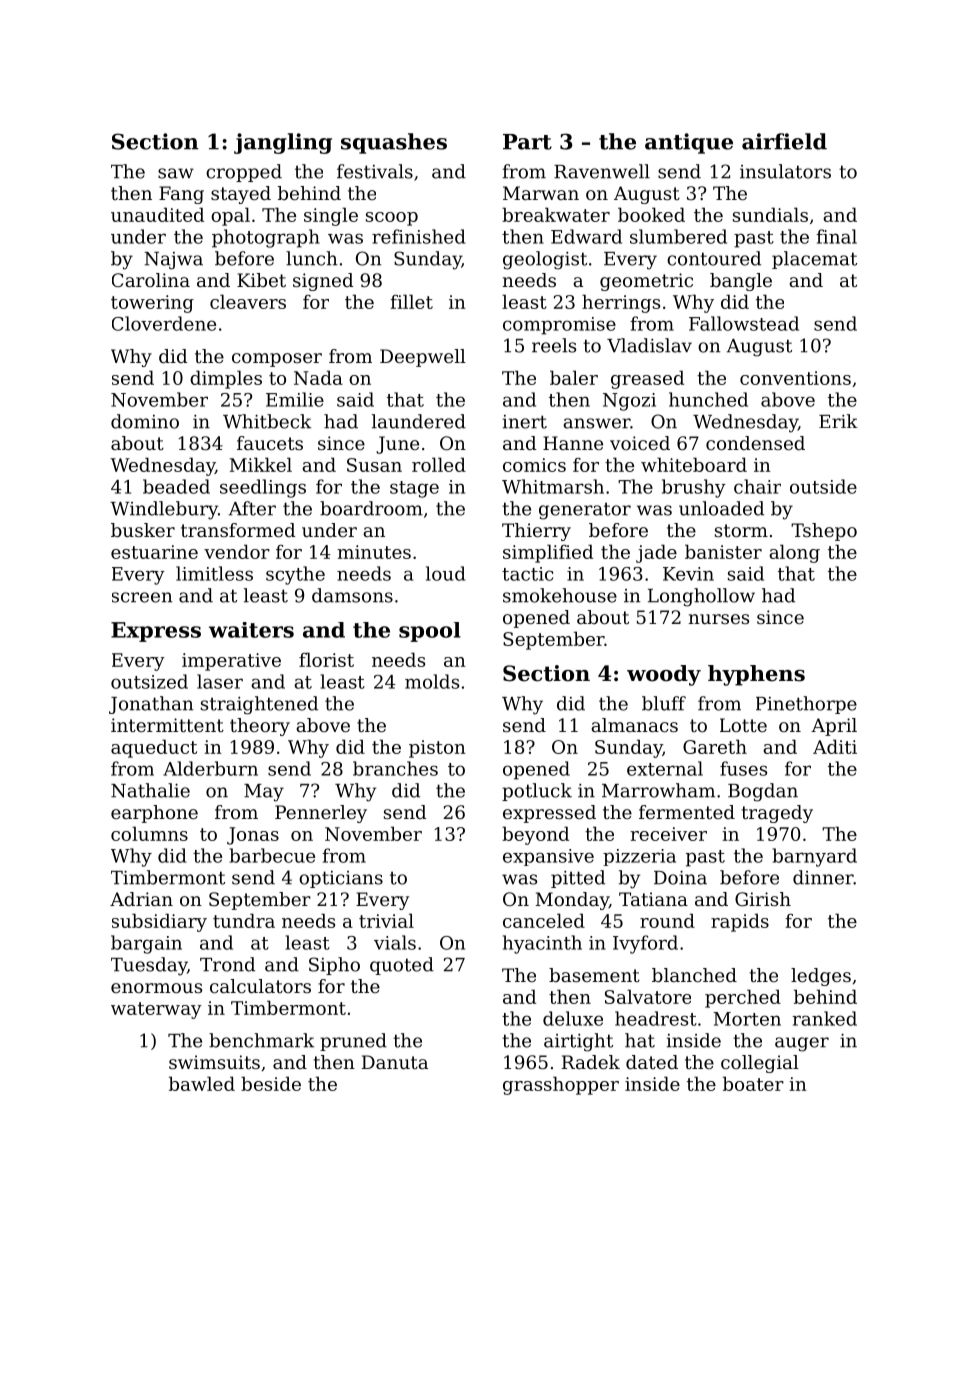 The image size is (968, 1375). What do you see at coordinates (814, 260) in the document?
I see `placemat` at bounding box center [814, 260].
